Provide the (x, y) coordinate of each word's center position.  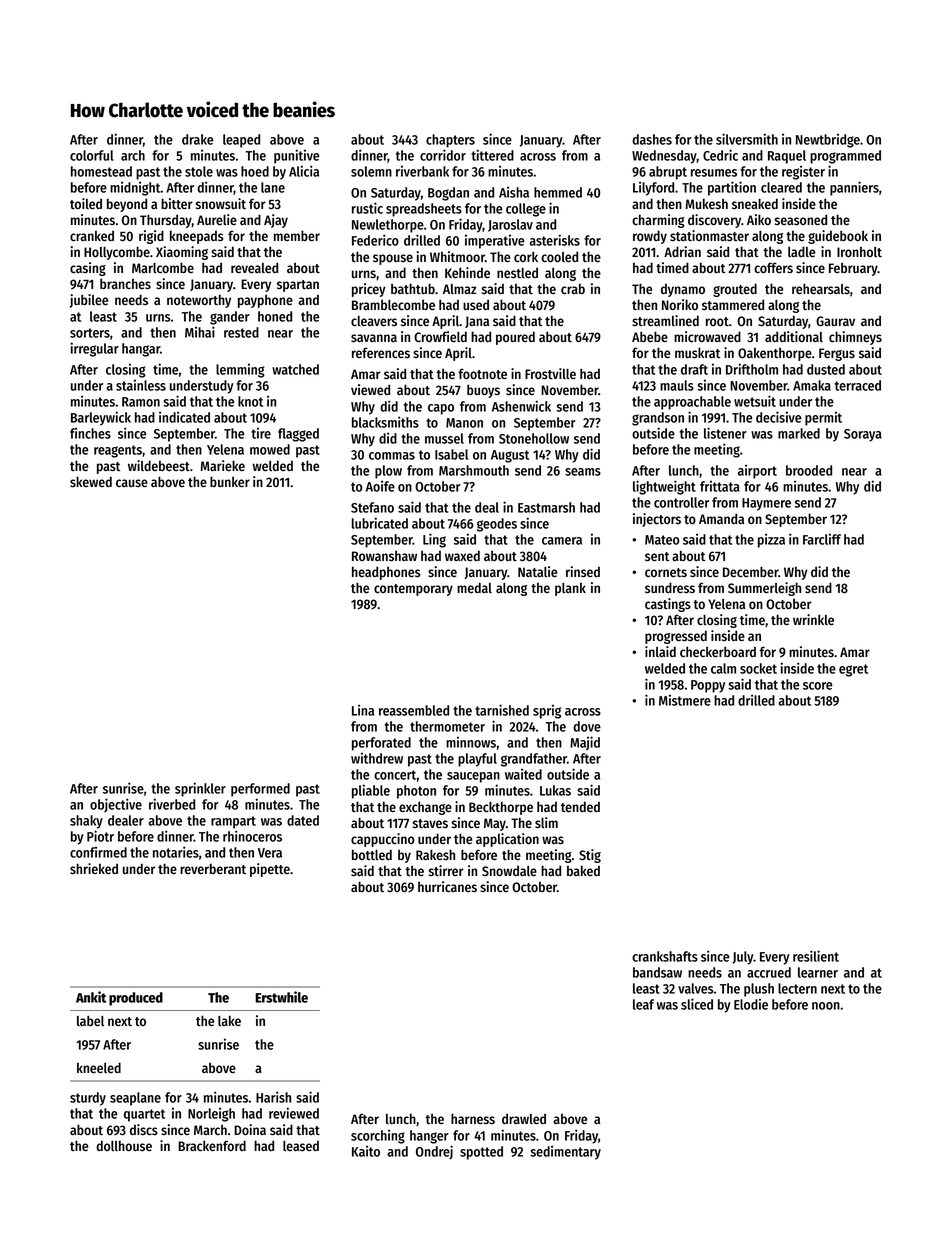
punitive (296, 156)
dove (587, 726)
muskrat (697, 353)
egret (853, 670)
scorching (378, 1136)
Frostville (550, 374)
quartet (144, 1115)
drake (197, 139)
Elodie (751, 1004)
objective (116, 805)
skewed (91, 481)
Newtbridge (828, 140)
